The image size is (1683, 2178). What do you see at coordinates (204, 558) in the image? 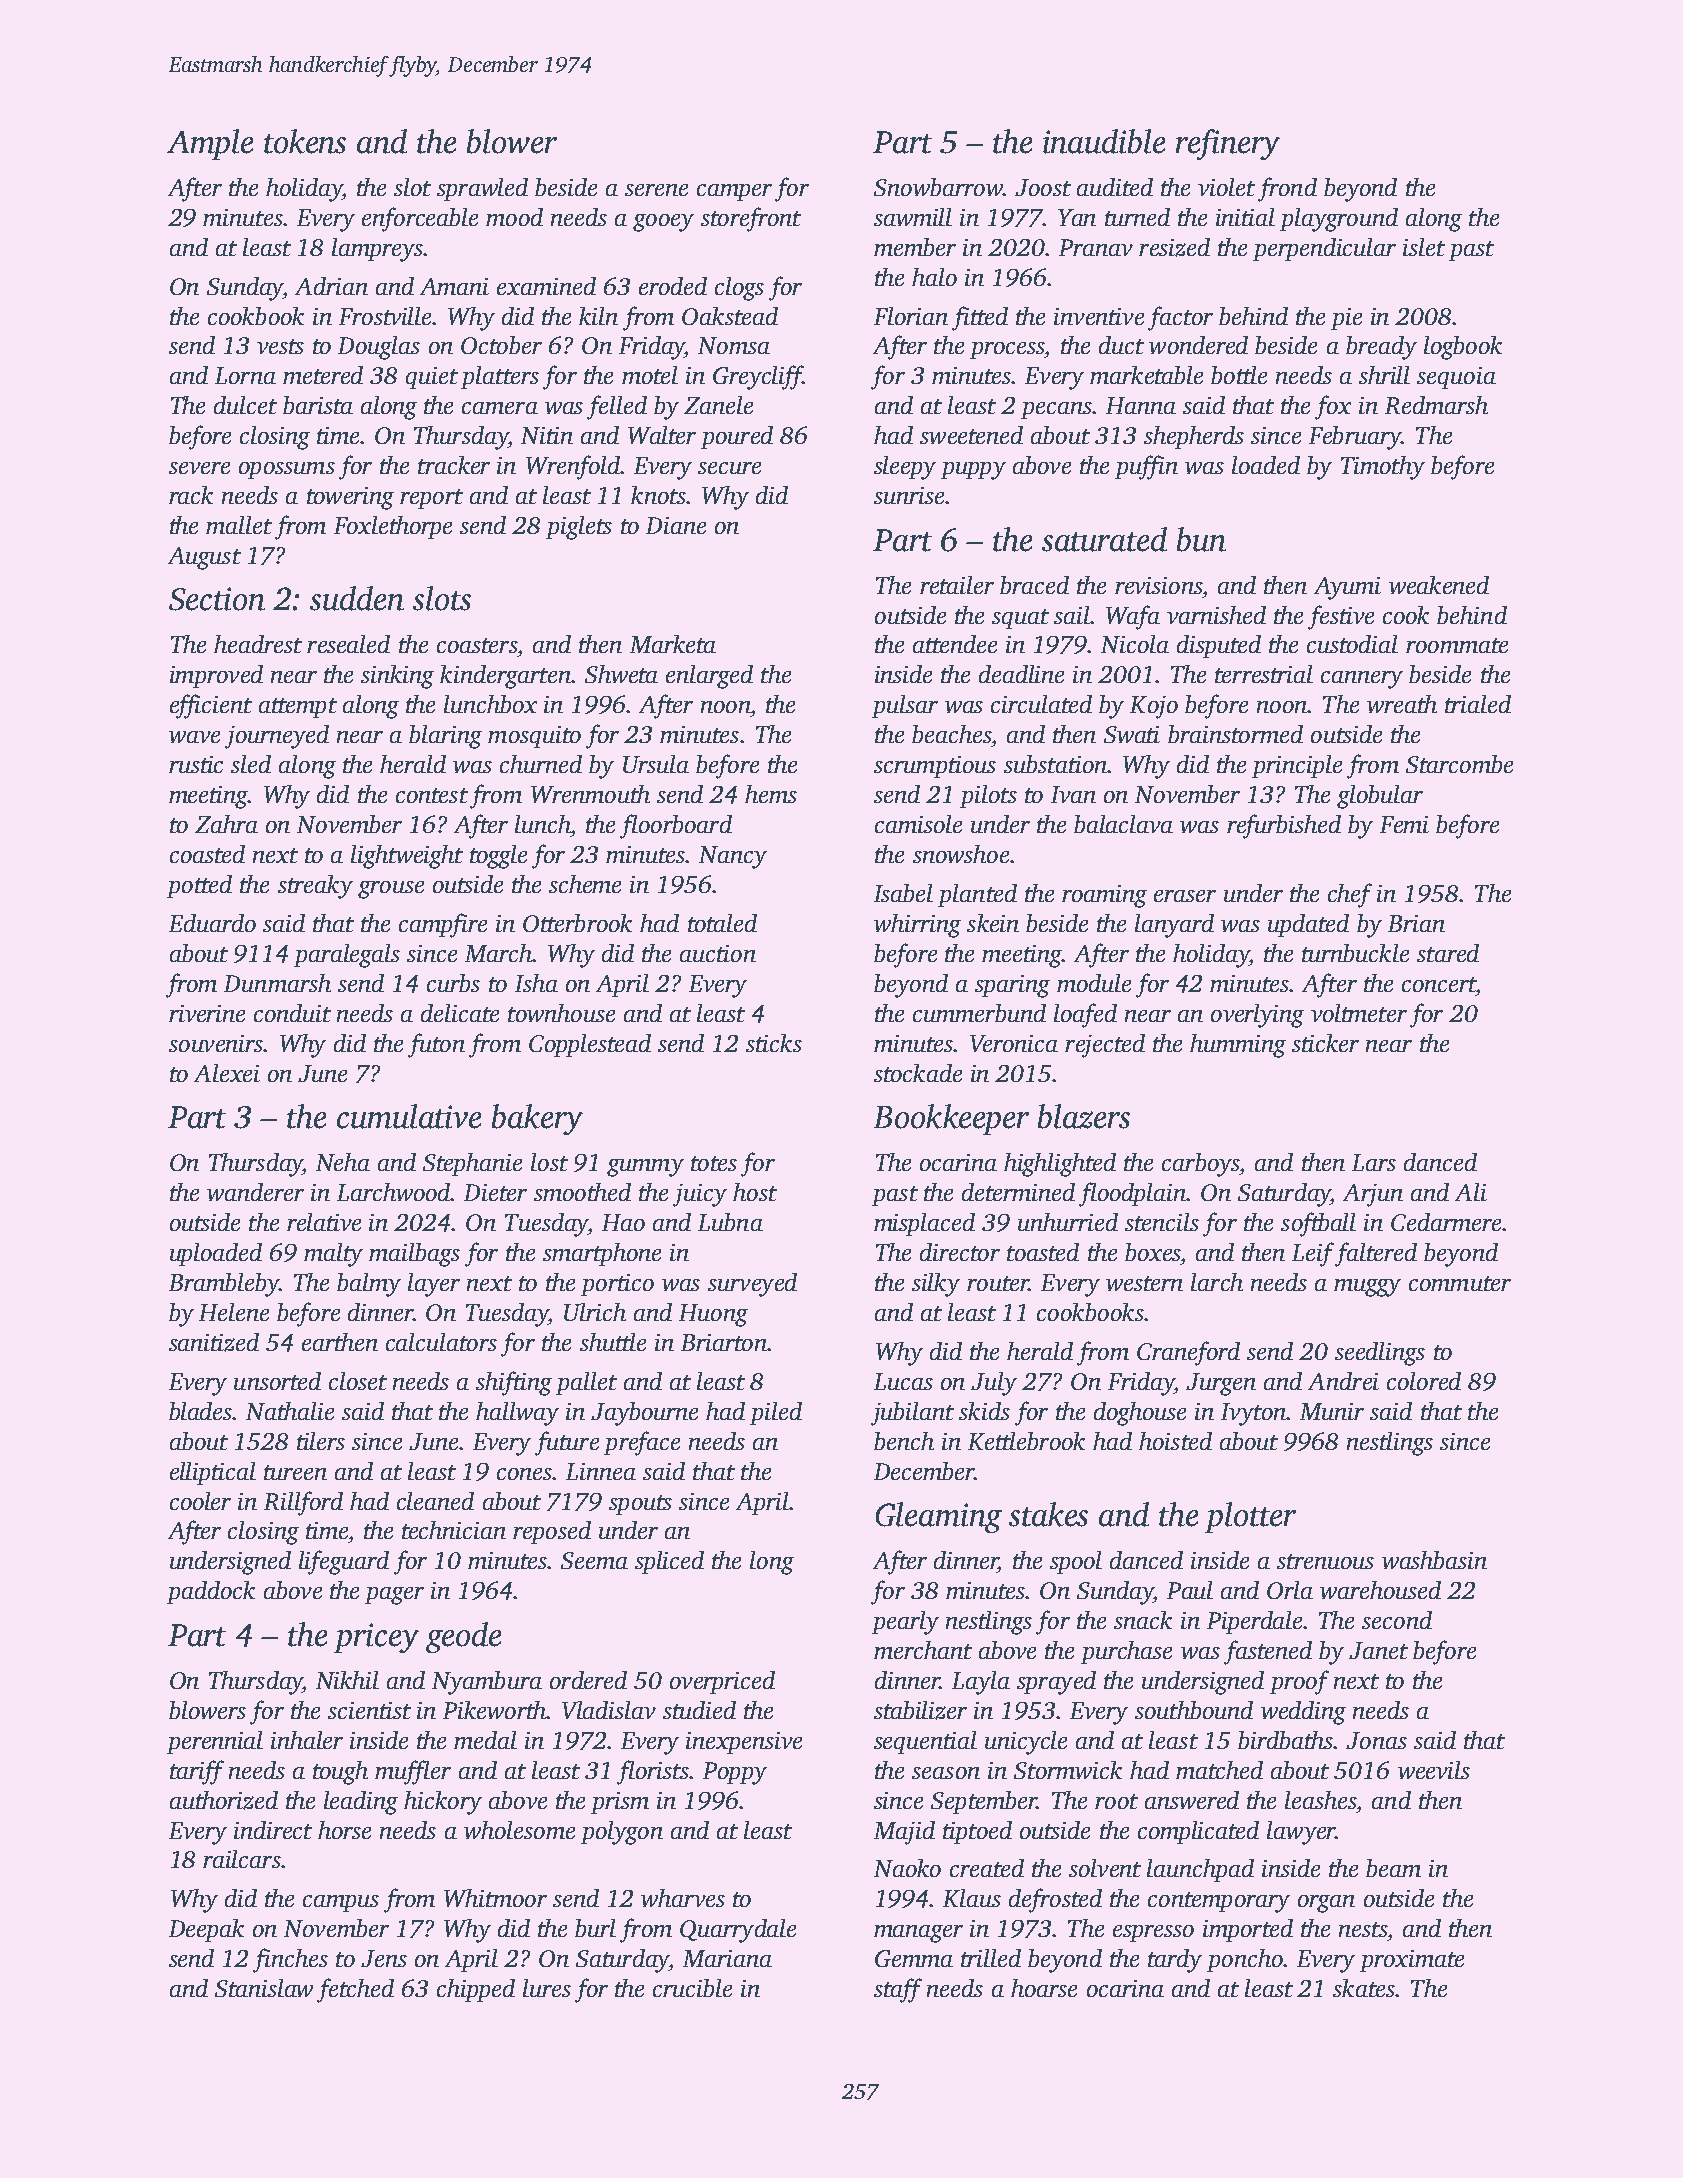
I see `August` at bounding box center [204, 558].
